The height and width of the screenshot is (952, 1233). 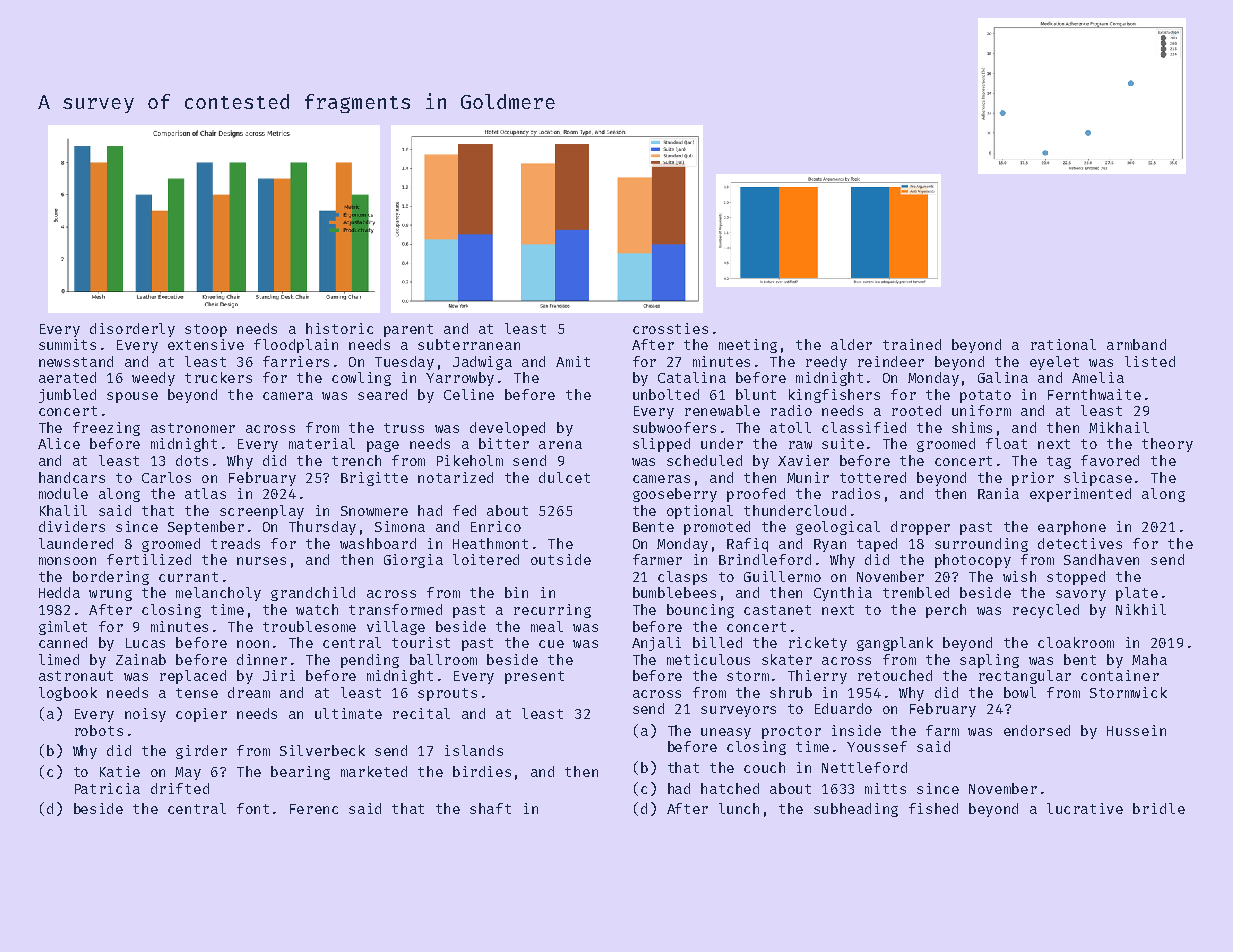 What do you see at coordinates (382, 394) in the screenshot?
I see `seared` at bounding box center [382, 394].
